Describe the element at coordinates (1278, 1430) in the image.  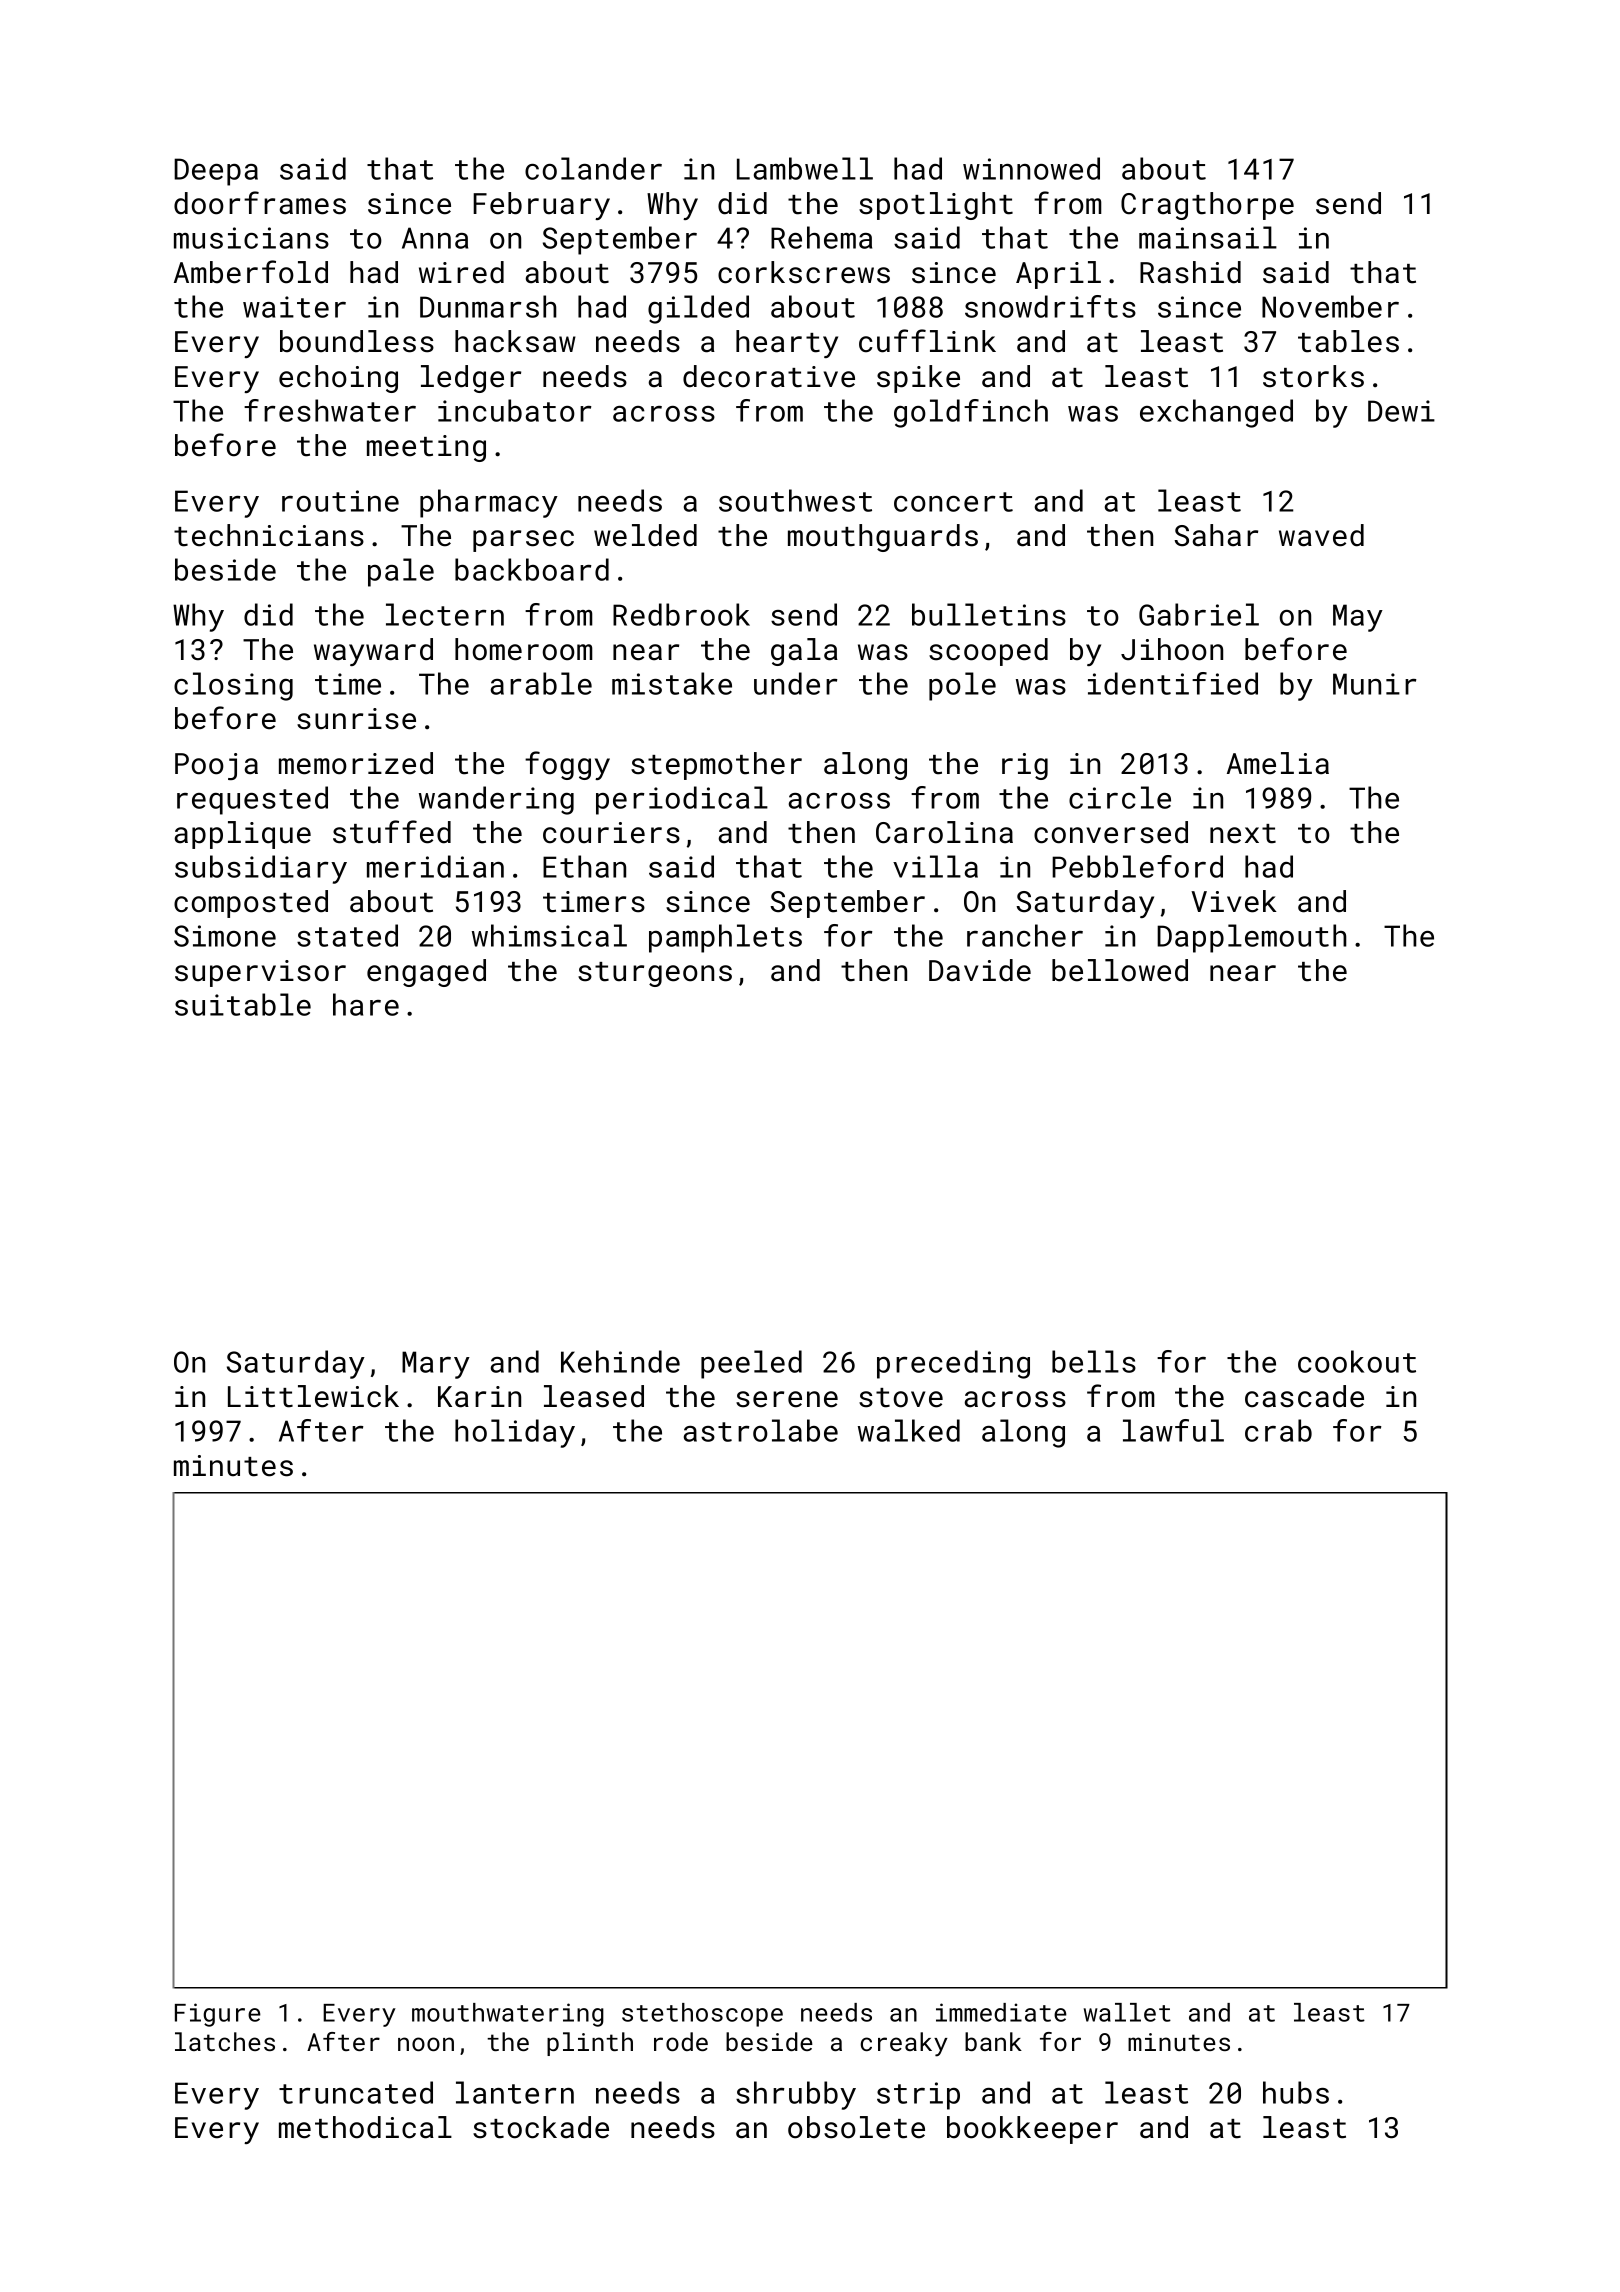
I see `crab` at that location.
